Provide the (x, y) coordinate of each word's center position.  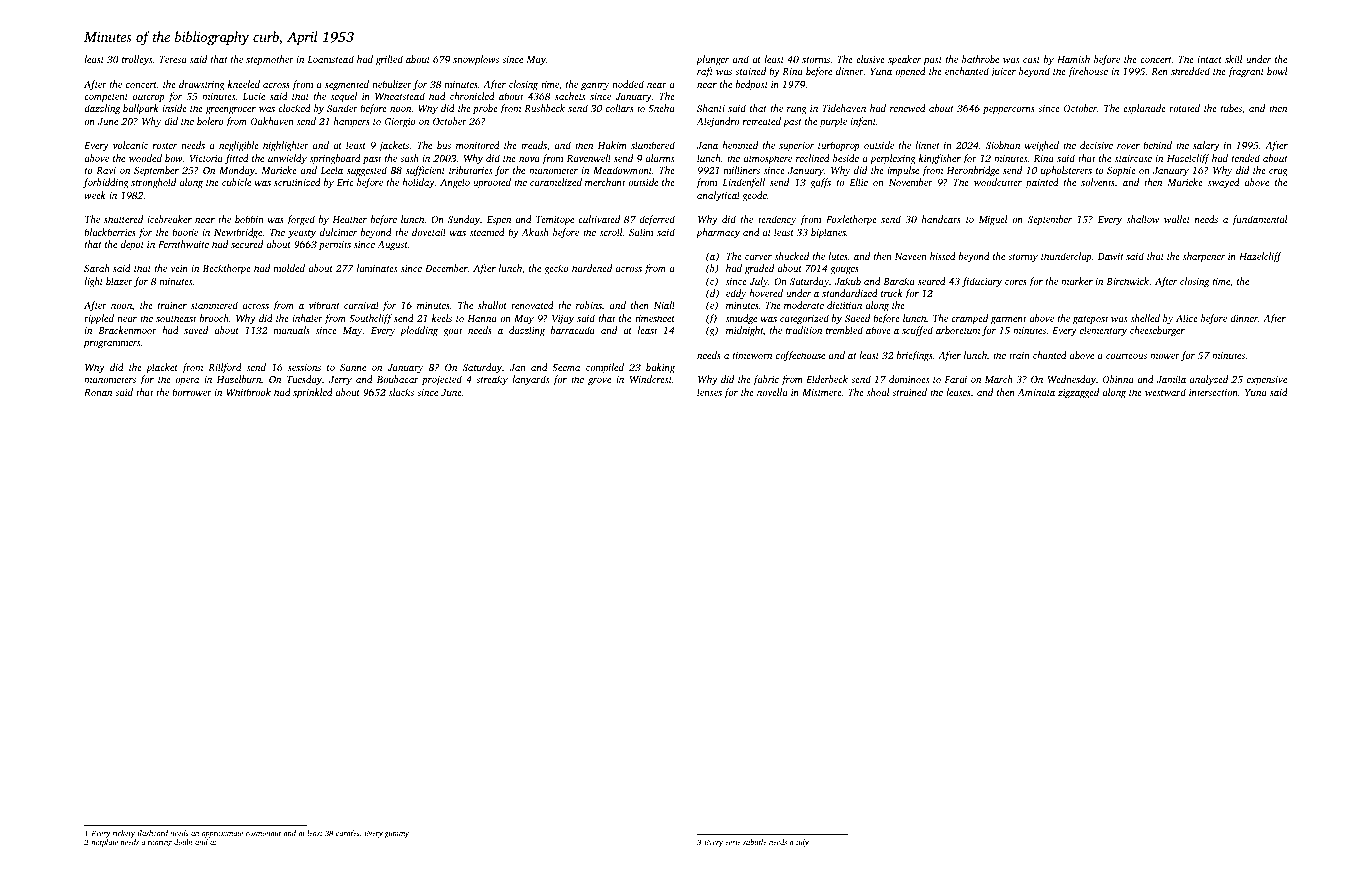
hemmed (740, 145)
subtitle (755, 842)
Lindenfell (743, 183)
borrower (192, 392)
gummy (397, 835)
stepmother (270, 60)
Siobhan (1003, 145)
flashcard (152, 834)
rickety (124, 834)
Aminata (1036, 392)
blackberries (110, 232)
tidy (802, 843)
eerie (733, 842)
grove (599, 382)
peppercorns (1009, 111)
